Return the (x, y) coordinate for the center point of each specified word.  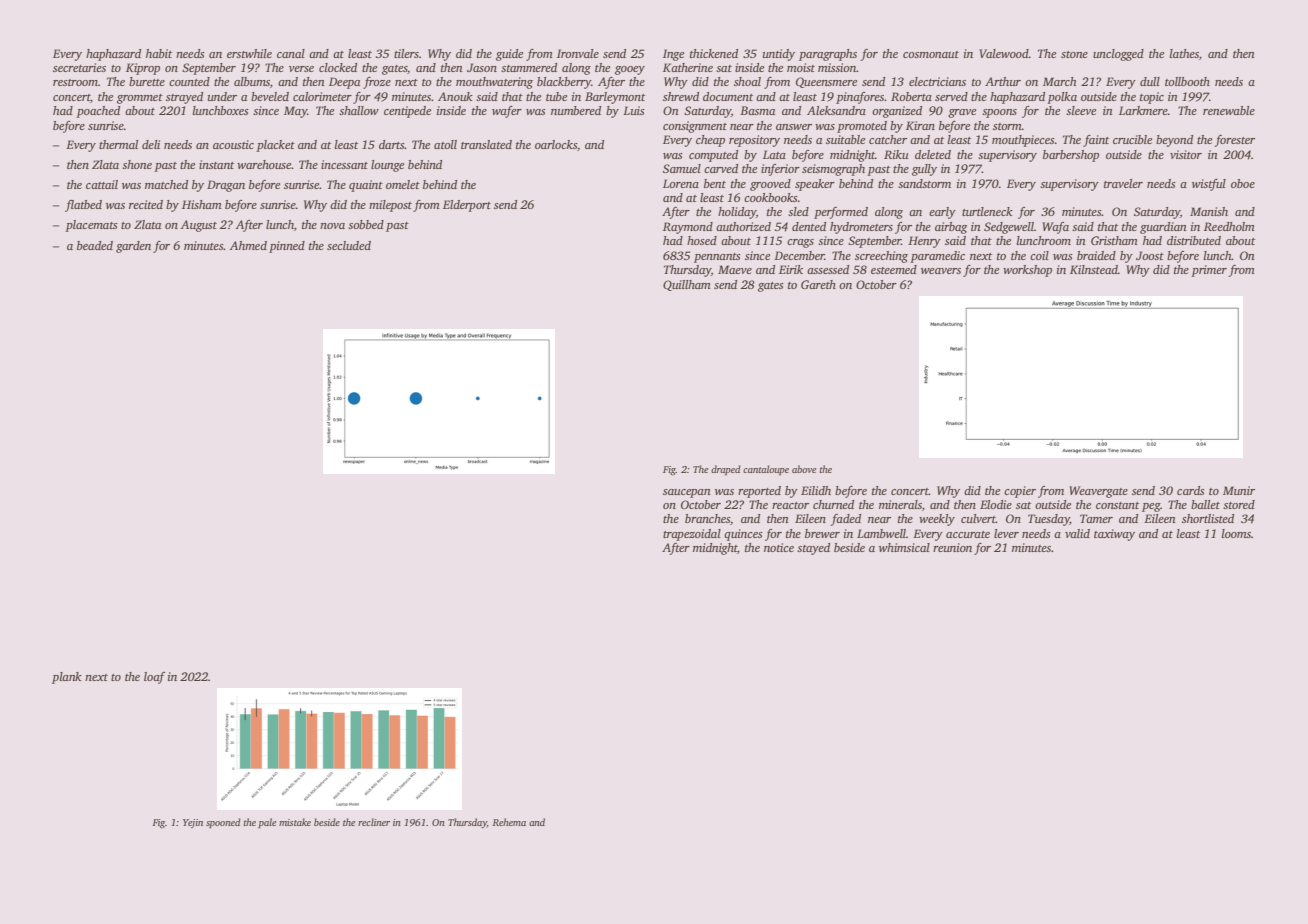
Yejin (193, 823)
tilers (406, 53)
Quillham (687, 285)
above (804, 469)
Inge (673, 55)
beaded (95, 245)
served (951, 96)
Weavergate (1098, 492)
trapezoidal (692, 535)
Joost (1150, 255)
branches (707, 518)
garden (133, 247)
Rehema (509, 822)
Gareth (818, 284)
